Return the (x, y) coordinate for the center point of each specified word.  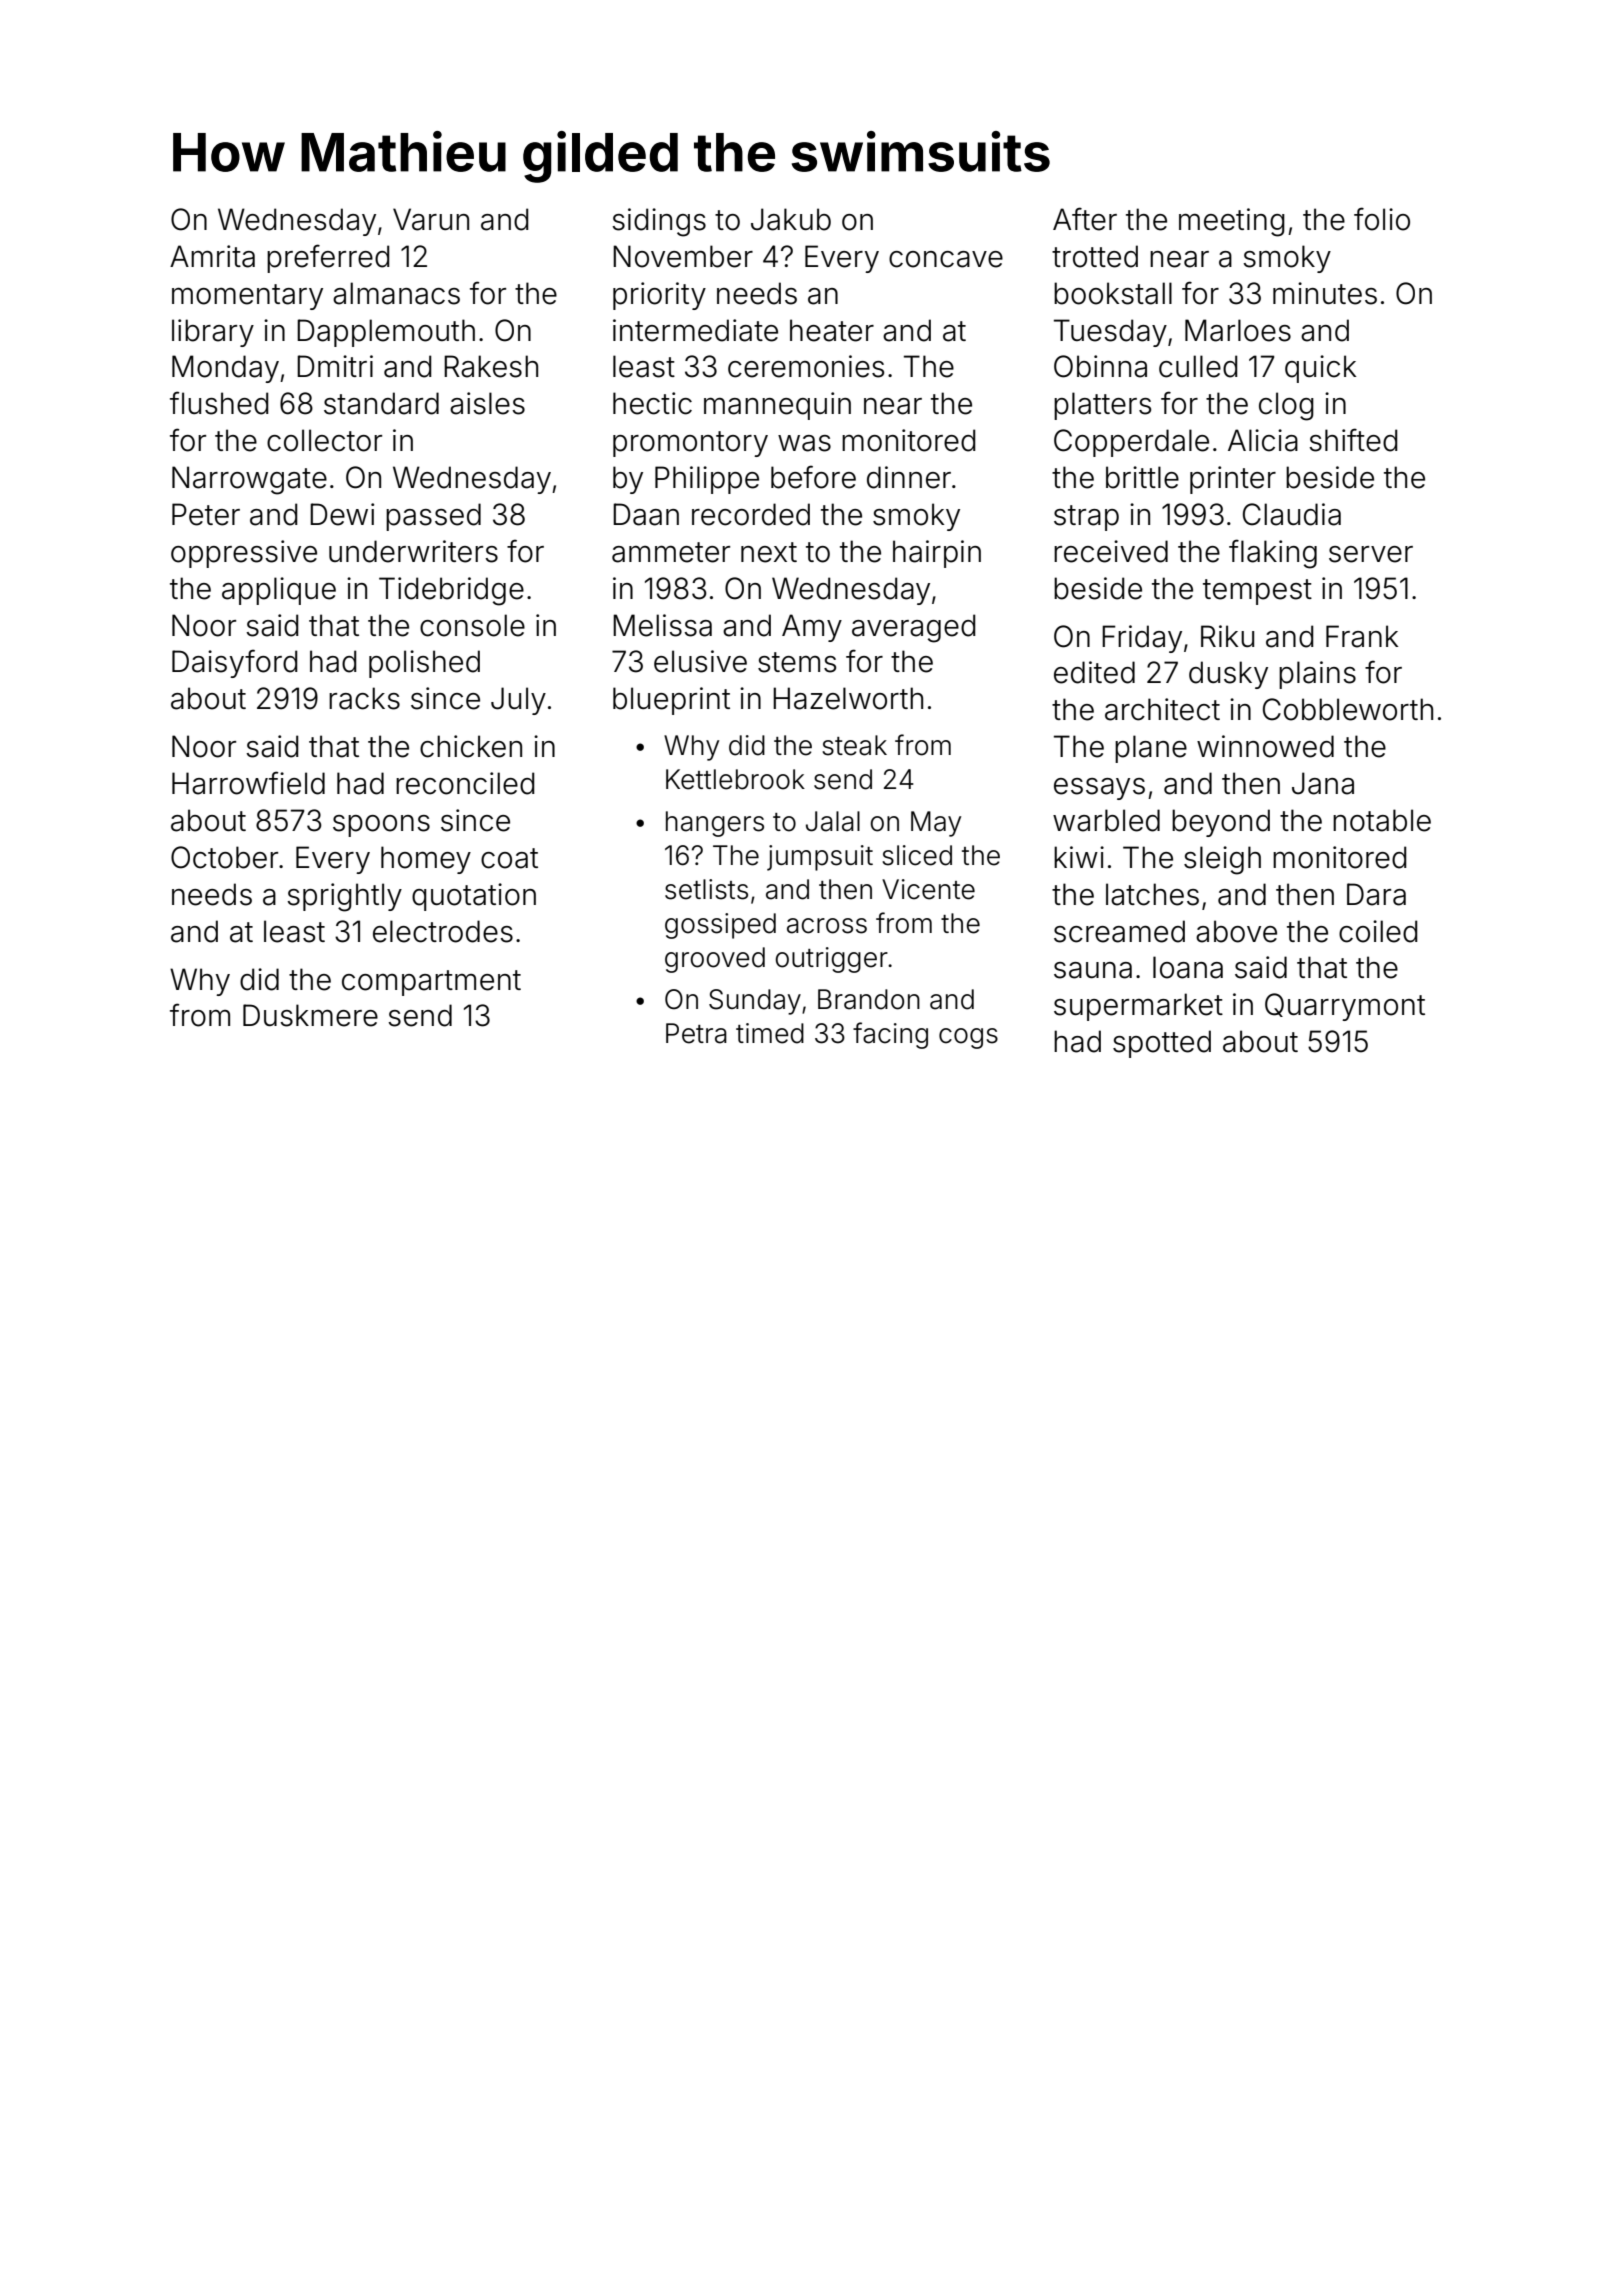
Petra (696, 1033)
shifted (1353, 440)
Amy (812, 628)
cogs (968, 1038)
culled (1198, 366)
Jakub (791, 219)
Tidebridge (451, 591)
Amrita (212, 256)
